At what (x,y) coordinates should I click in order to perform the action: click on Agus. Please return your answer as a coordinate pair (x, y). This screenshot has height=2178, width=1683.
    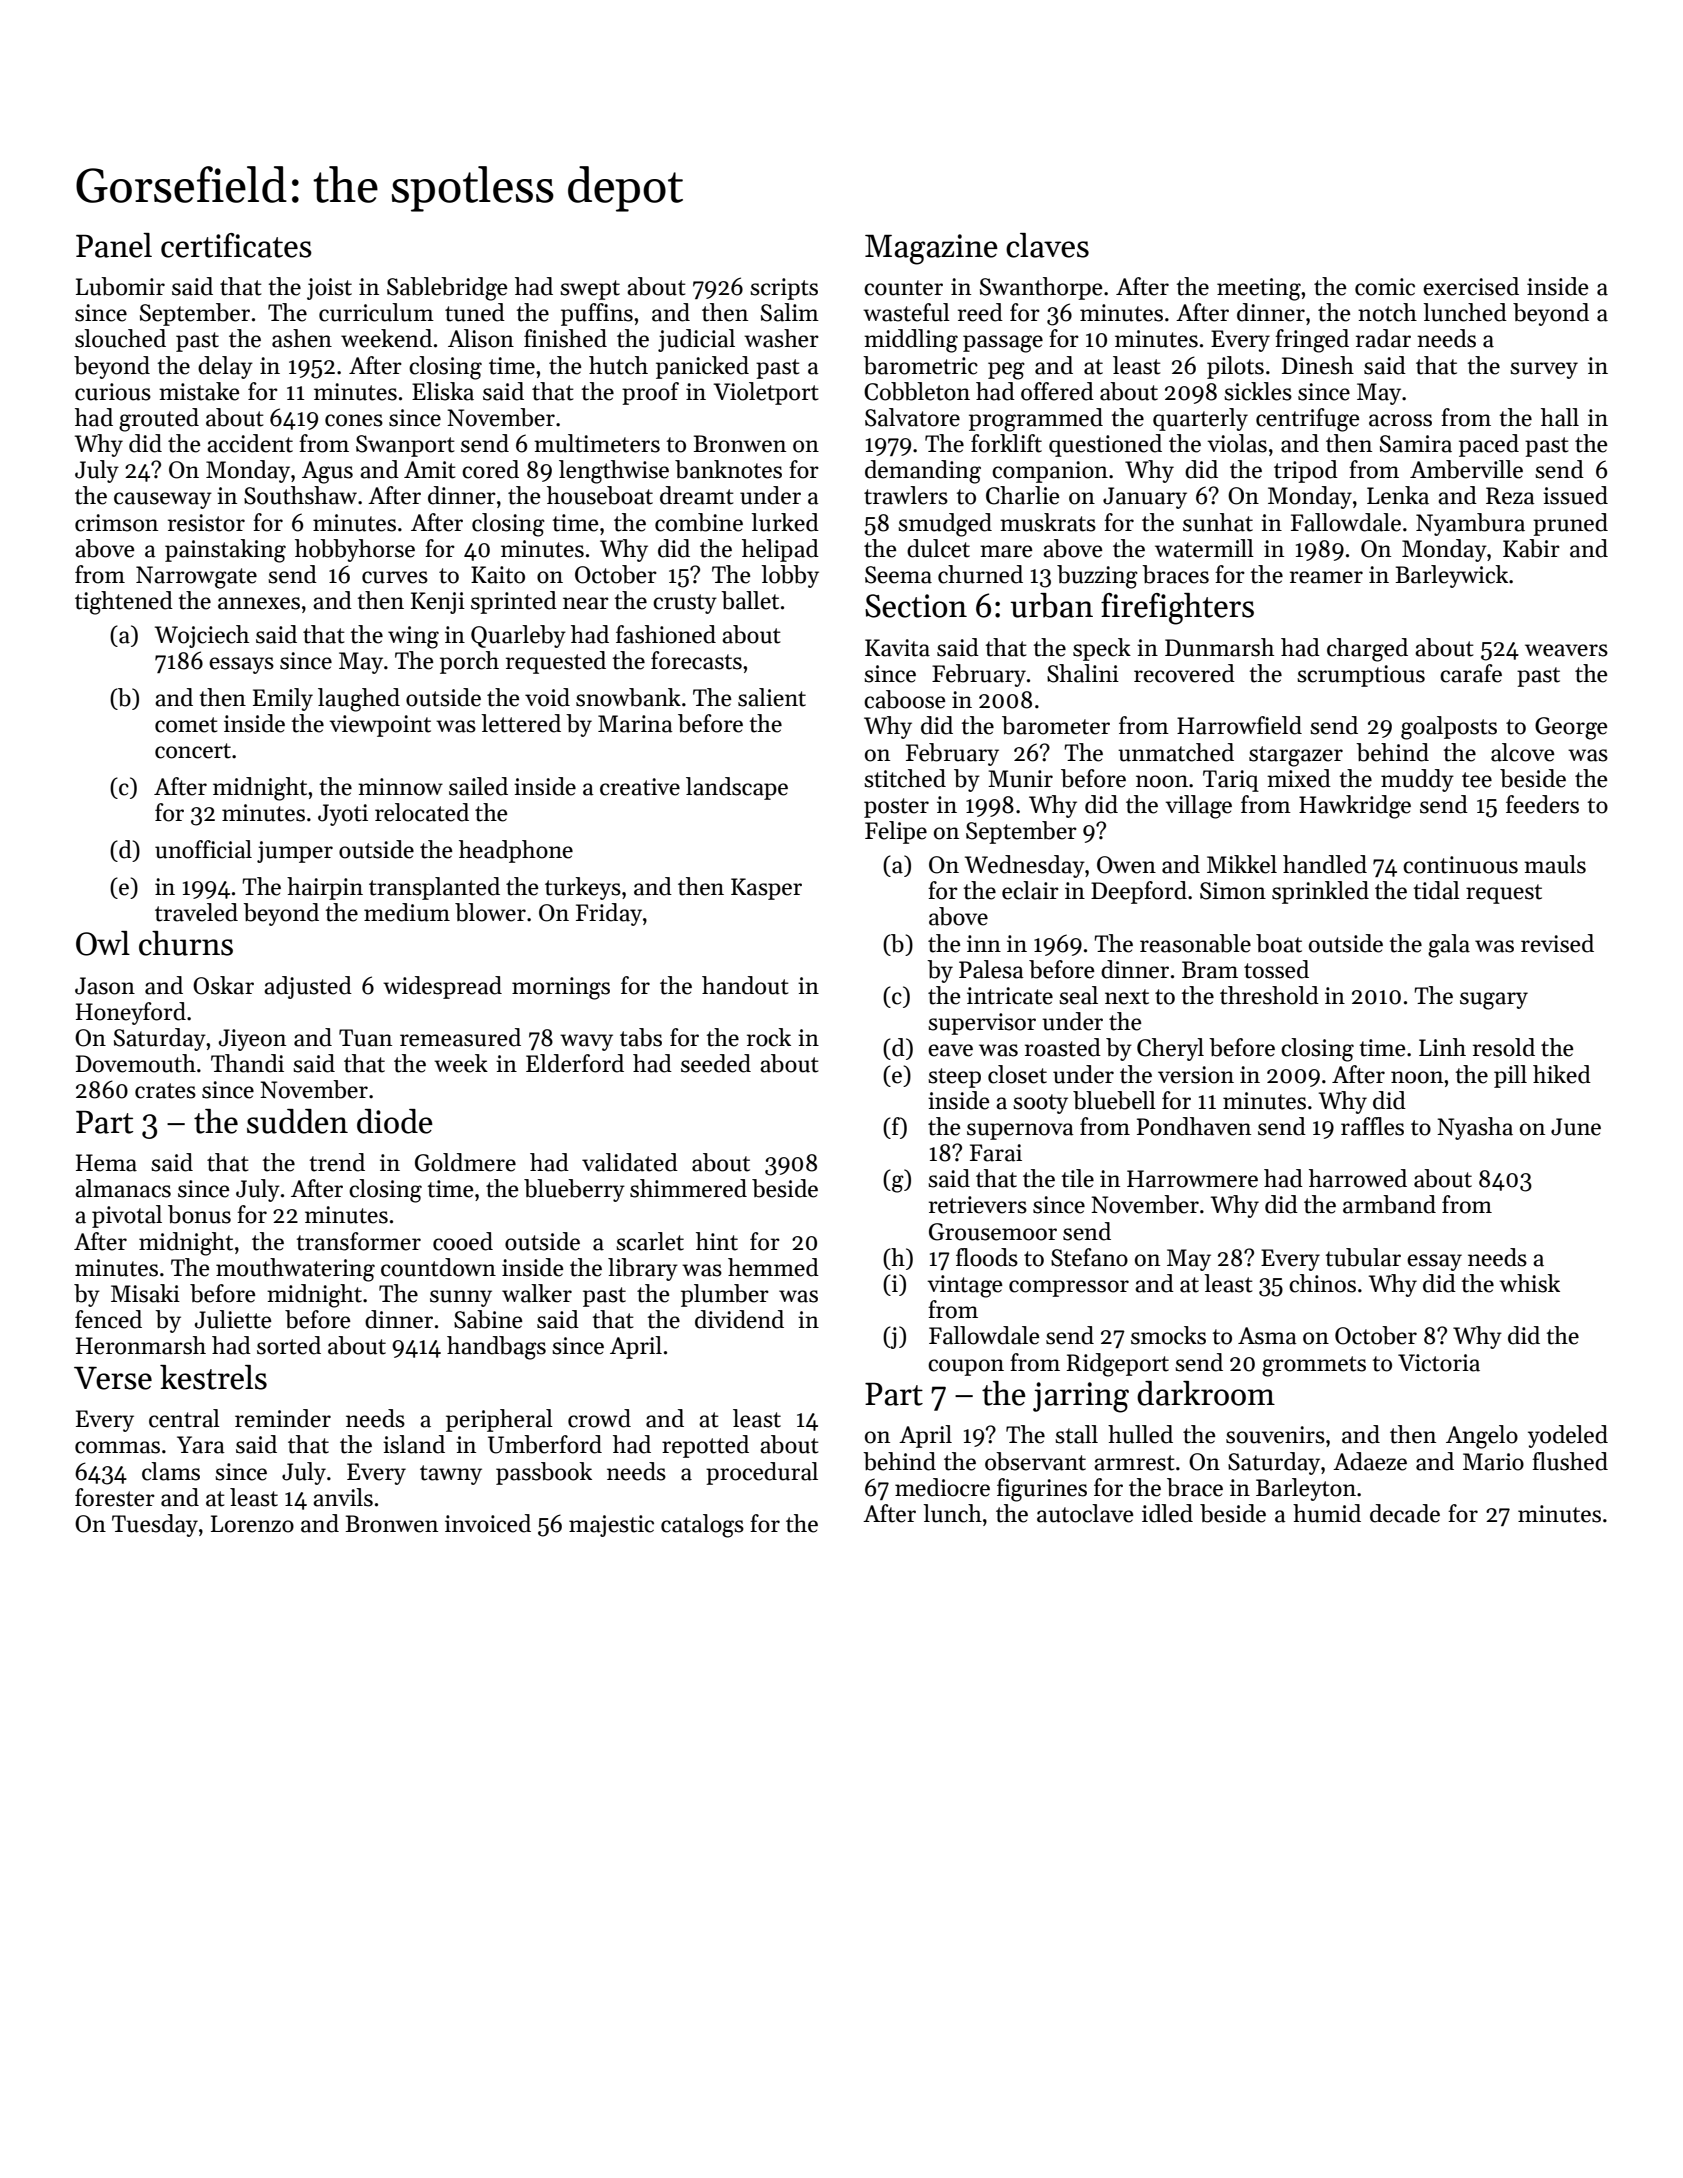
    Looking at the image, I should click on (327, 472).
